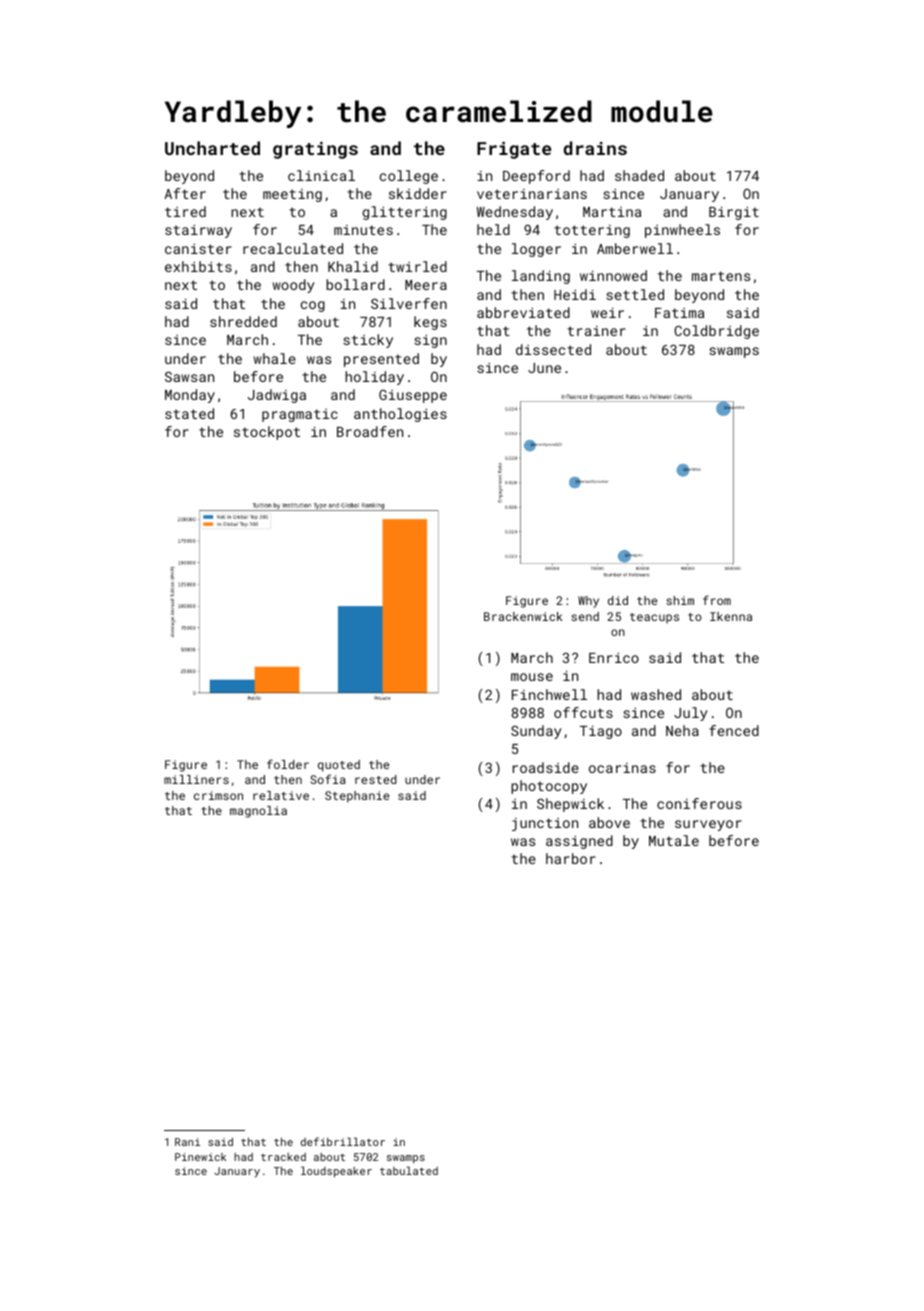 Image resolution: width=924 pixels, height=1311 pixels. Describe the element at coordinates (618, 600) in the screenshot. I see `did` at that location.
